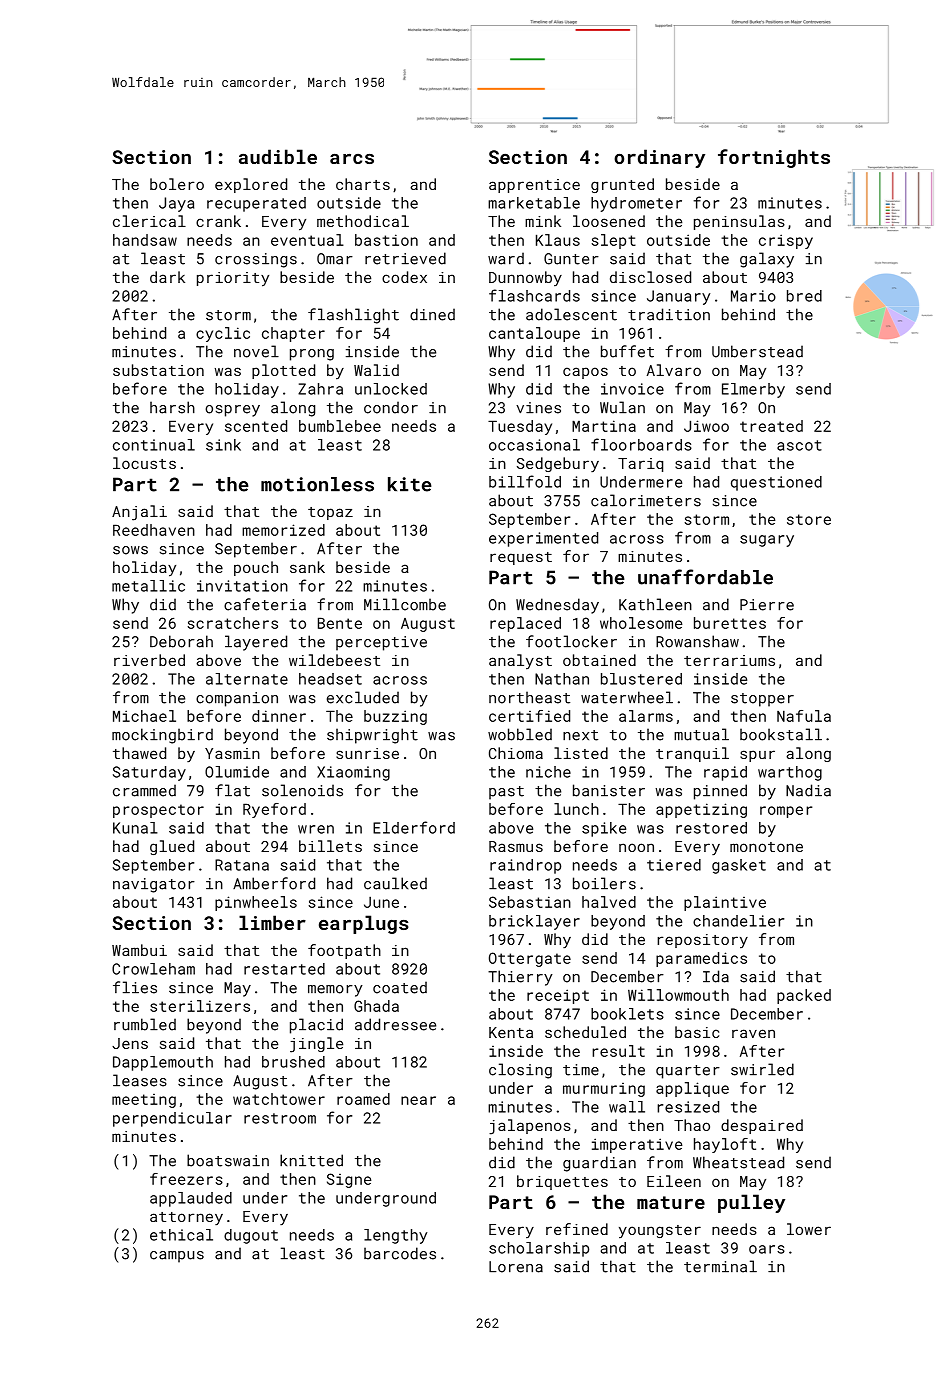 The height and width of the page is (1379, 952). I want to click on riverbed, so click(149, 660).
